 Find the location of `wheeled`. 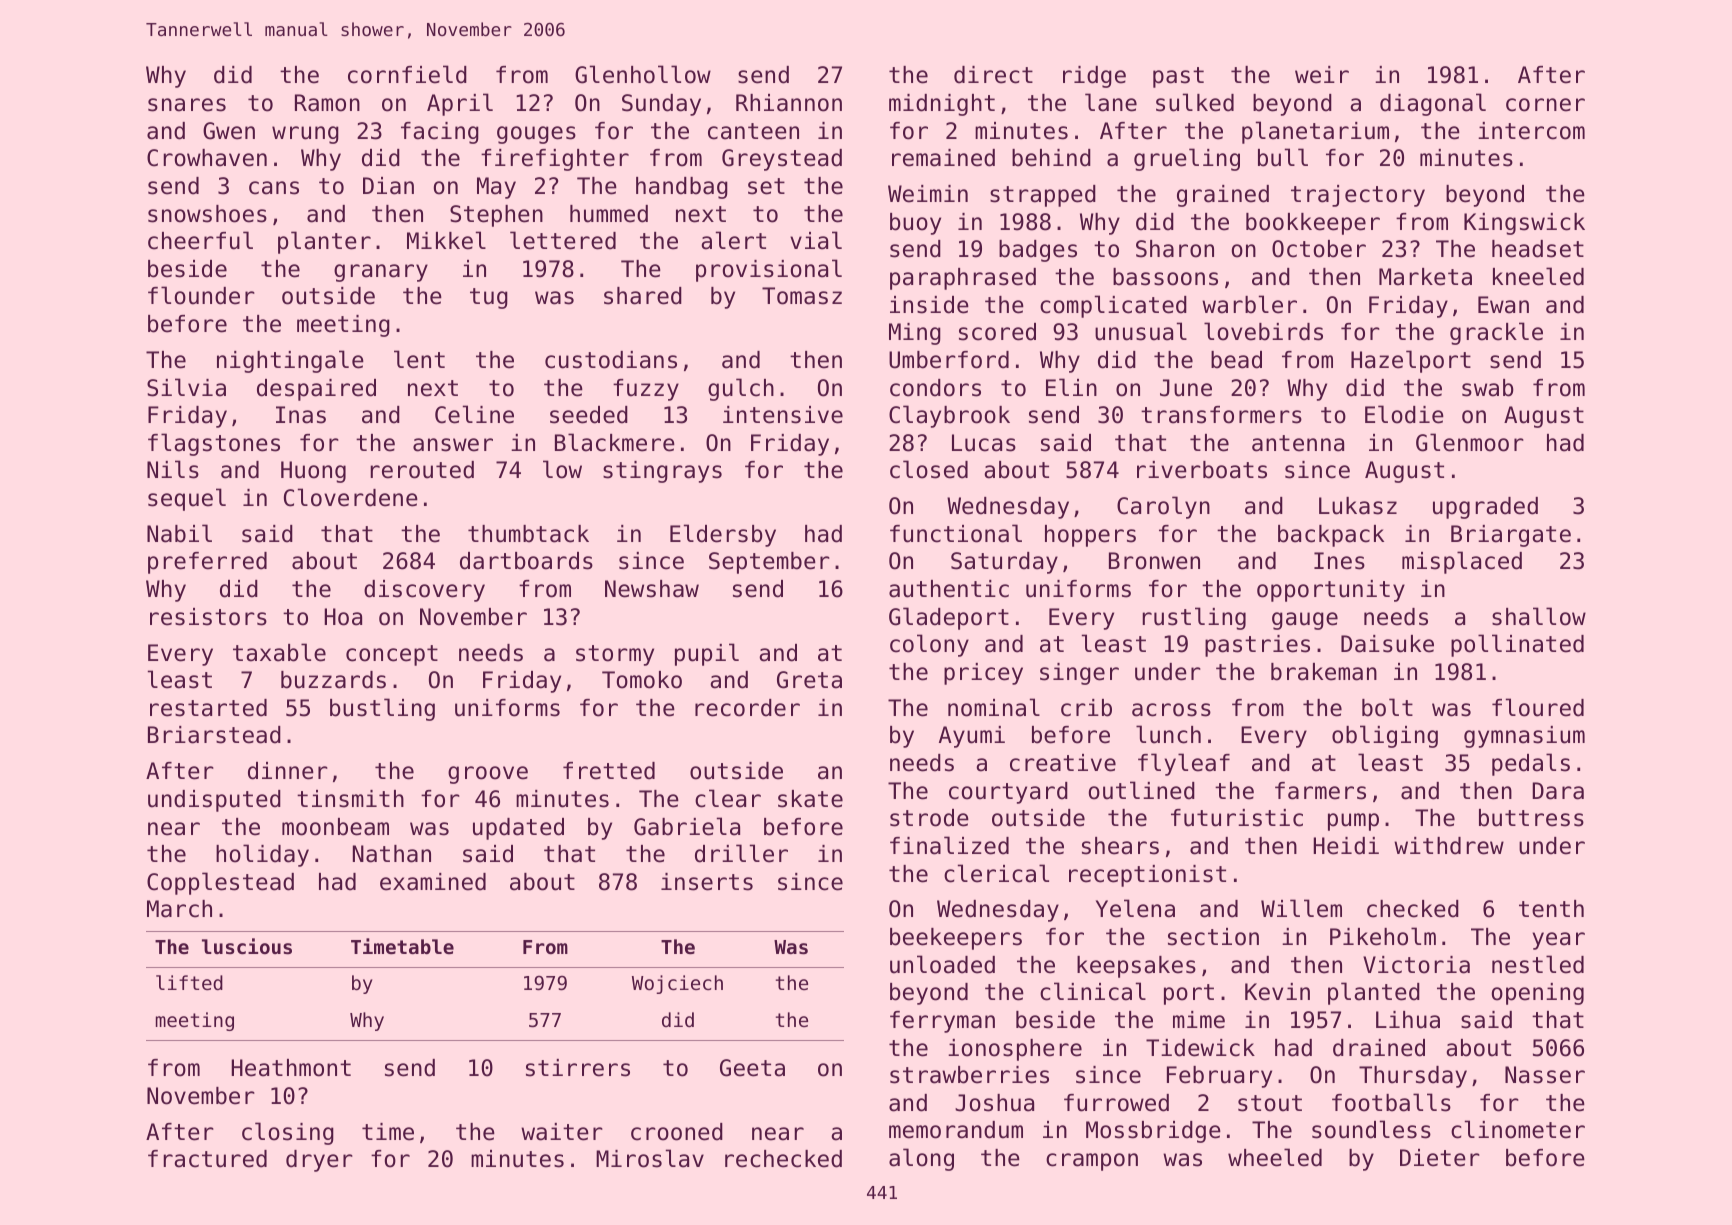

wheeled is located at coordinates (1275, 1157).
